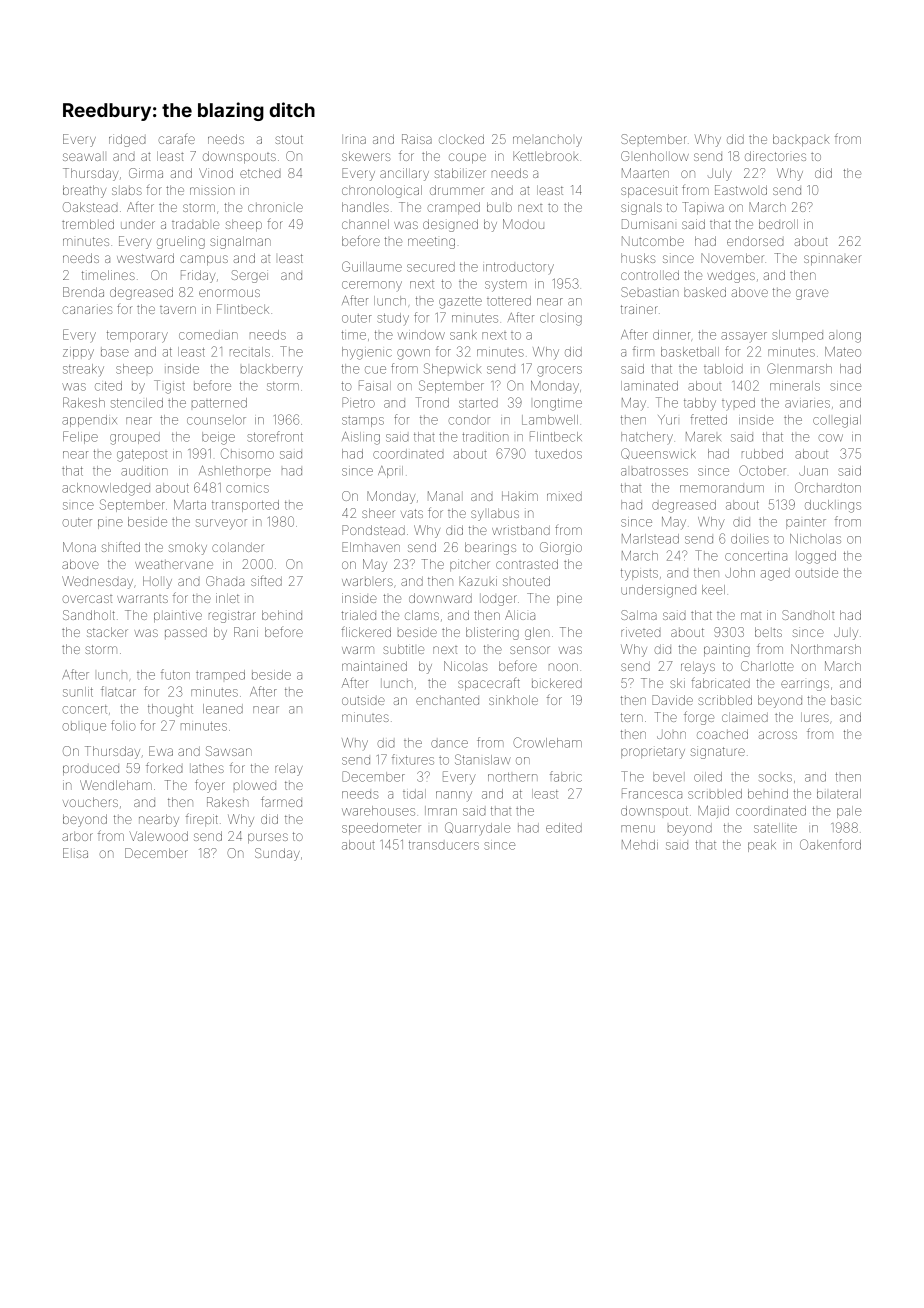  What do you see at coordinates (469, 420) in the screenshot?
I see `condor` at bounding box center [469, 420].
